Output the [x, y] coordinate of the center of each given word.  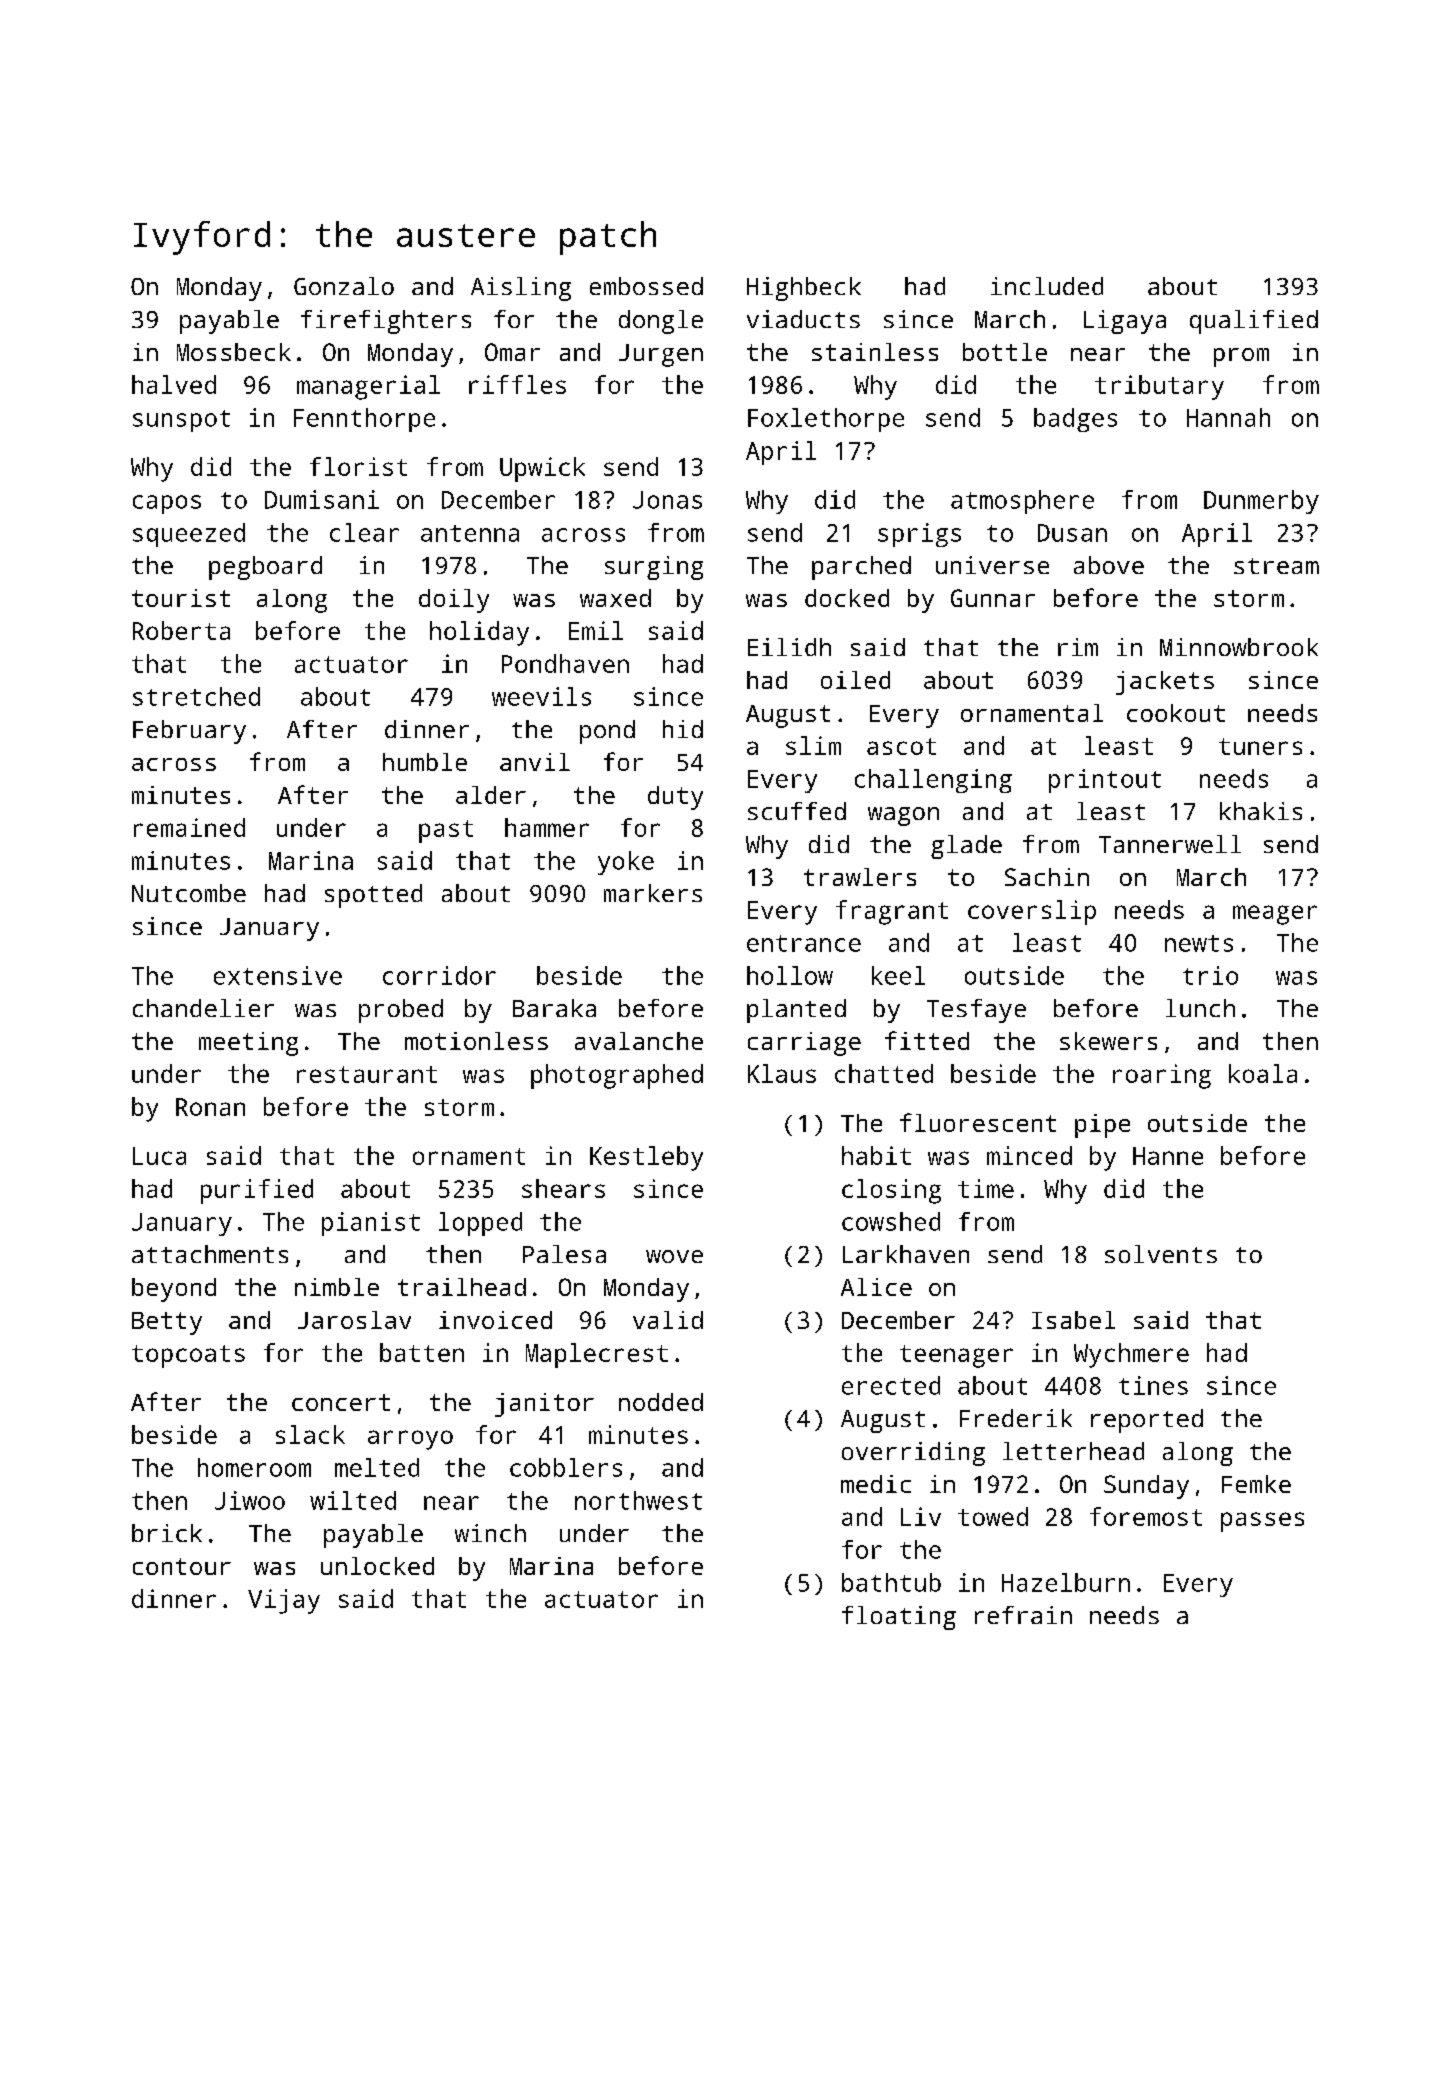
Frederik [1016, 1418]
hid [683, 729]
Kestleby [646, 1158]
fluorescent [978, 1122]
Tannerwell [1170, 844]
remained [189, 827]
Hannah [1228, 417]
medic [876, 1484]
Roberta [181, 630]
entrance [804, 943]
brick [167, 1533]
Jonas [667, 500]
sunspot [181, 421]
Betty [167, 1323]
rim [1078, 647]
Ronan [210, 1107]
